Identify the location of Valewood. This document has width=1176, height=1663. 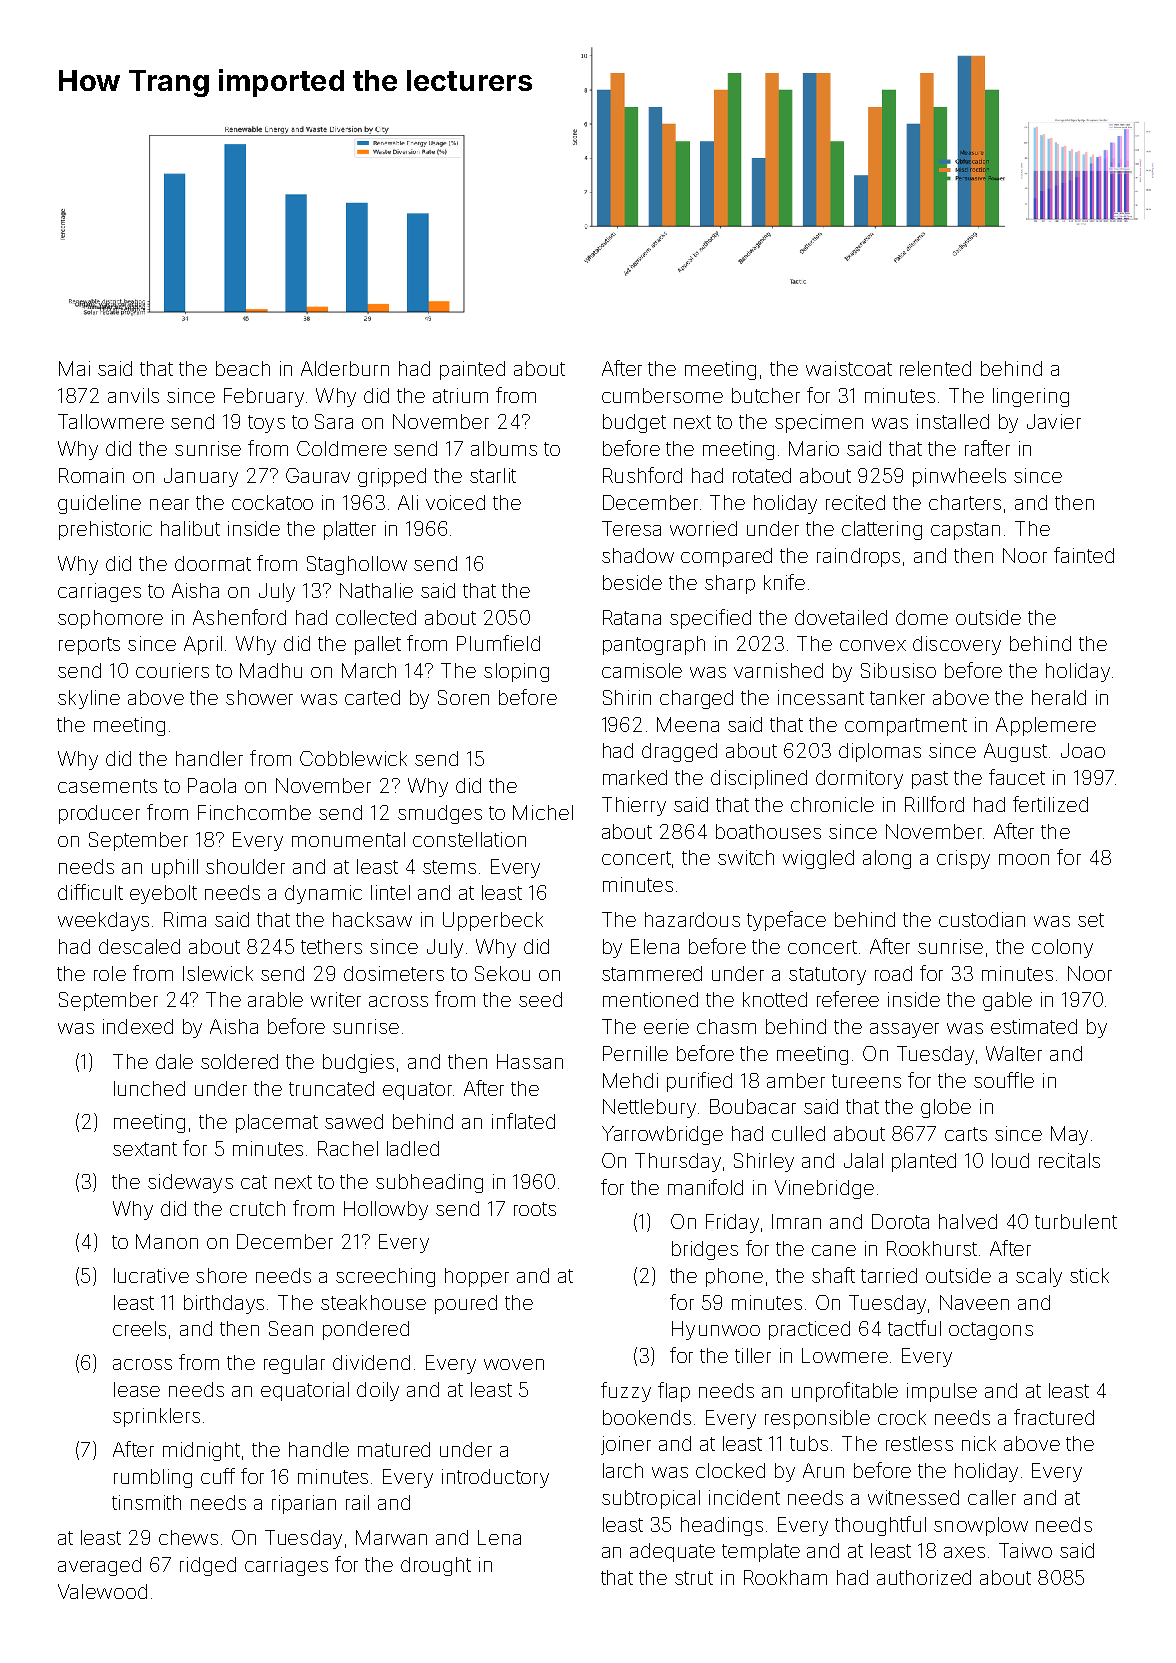
(102, 1591).
